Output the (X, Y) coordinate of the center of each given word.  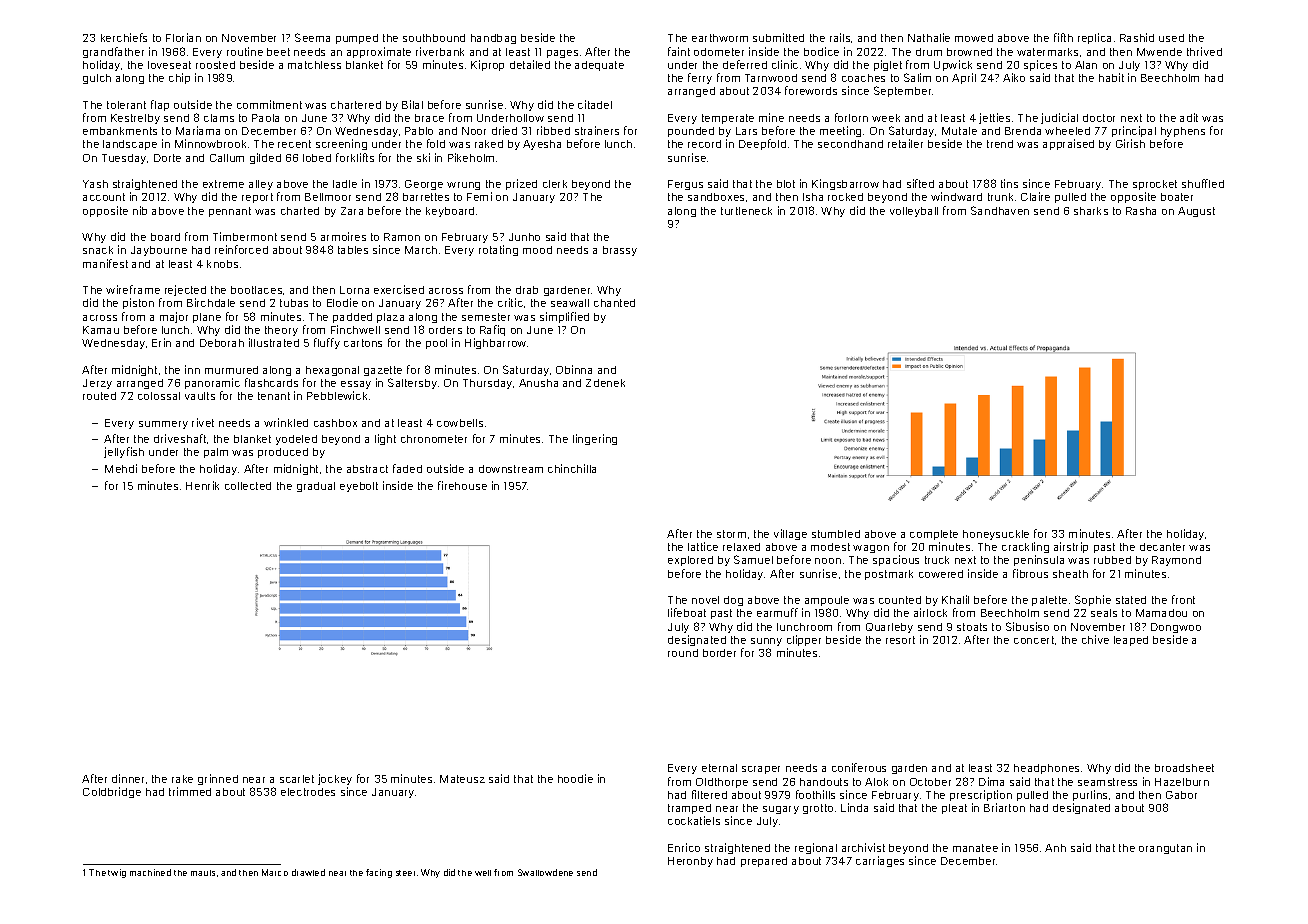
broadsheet (1184, 768)
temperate (728, 119)
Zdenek (605, 383)
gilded (265, 158)
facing (379, 873)
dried (504, 130)
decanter (1162, 547)
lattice (703, 546)
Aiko (1014, 77)
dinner (128, 778)
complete (934, 535)
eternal (719, 768)
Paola (265, 118)
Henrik (202, 485)
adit (1189, 117)
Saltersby (412, 383)
